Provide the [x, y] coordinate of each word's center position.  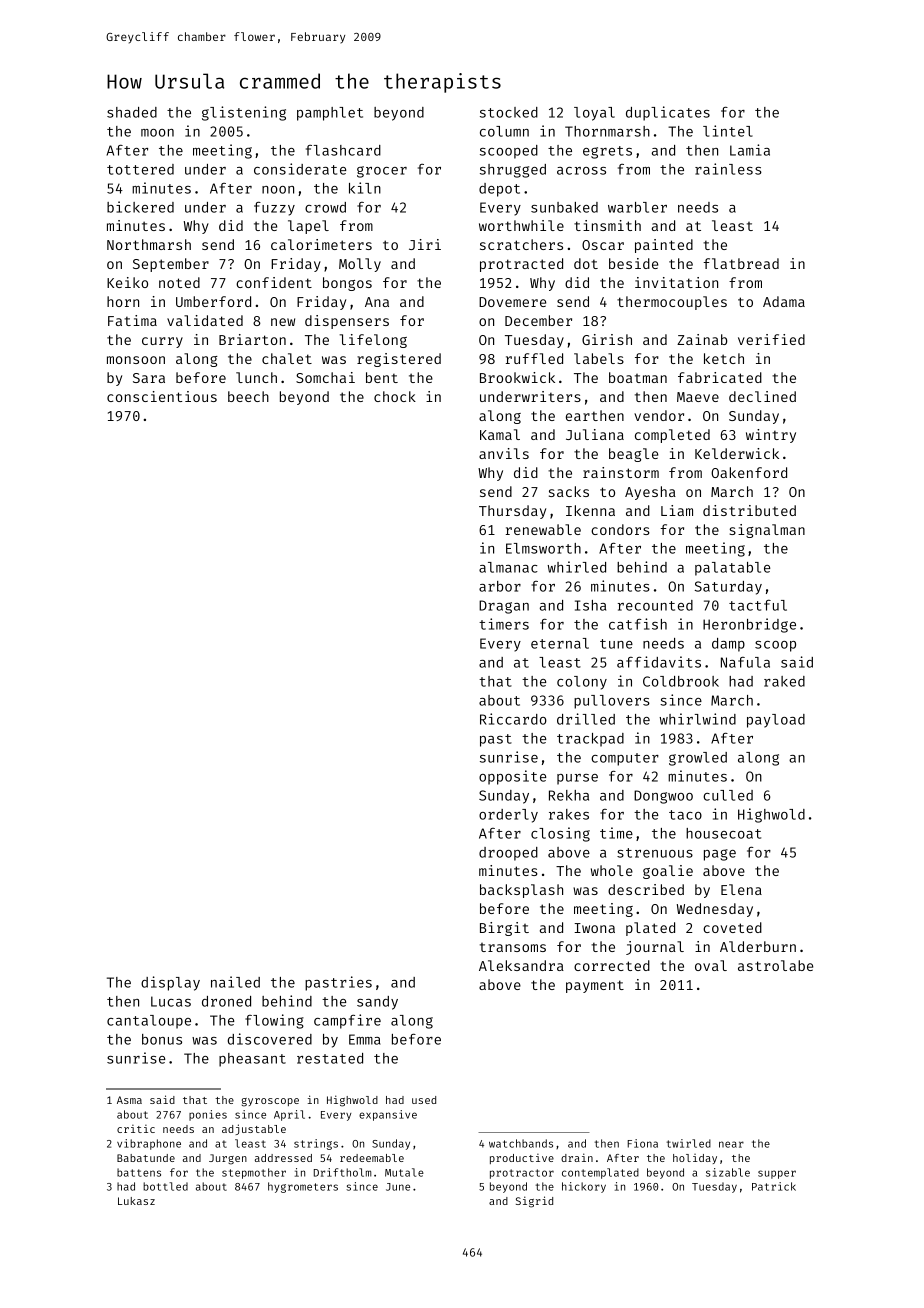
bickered [140, 207]
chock [395, 396]
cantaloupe [149, 1022]
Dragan [504, 607]
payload [776, 721]
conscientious [162, 396]
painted [664, 246]
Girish [607, 339]
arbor [500, 586]
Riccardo [513, 719]
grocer [382, 172]
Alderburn [758, 946]
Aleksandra [521, 965]
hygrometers [303, 1187]
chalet [287, 358]
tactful [758, 605]
